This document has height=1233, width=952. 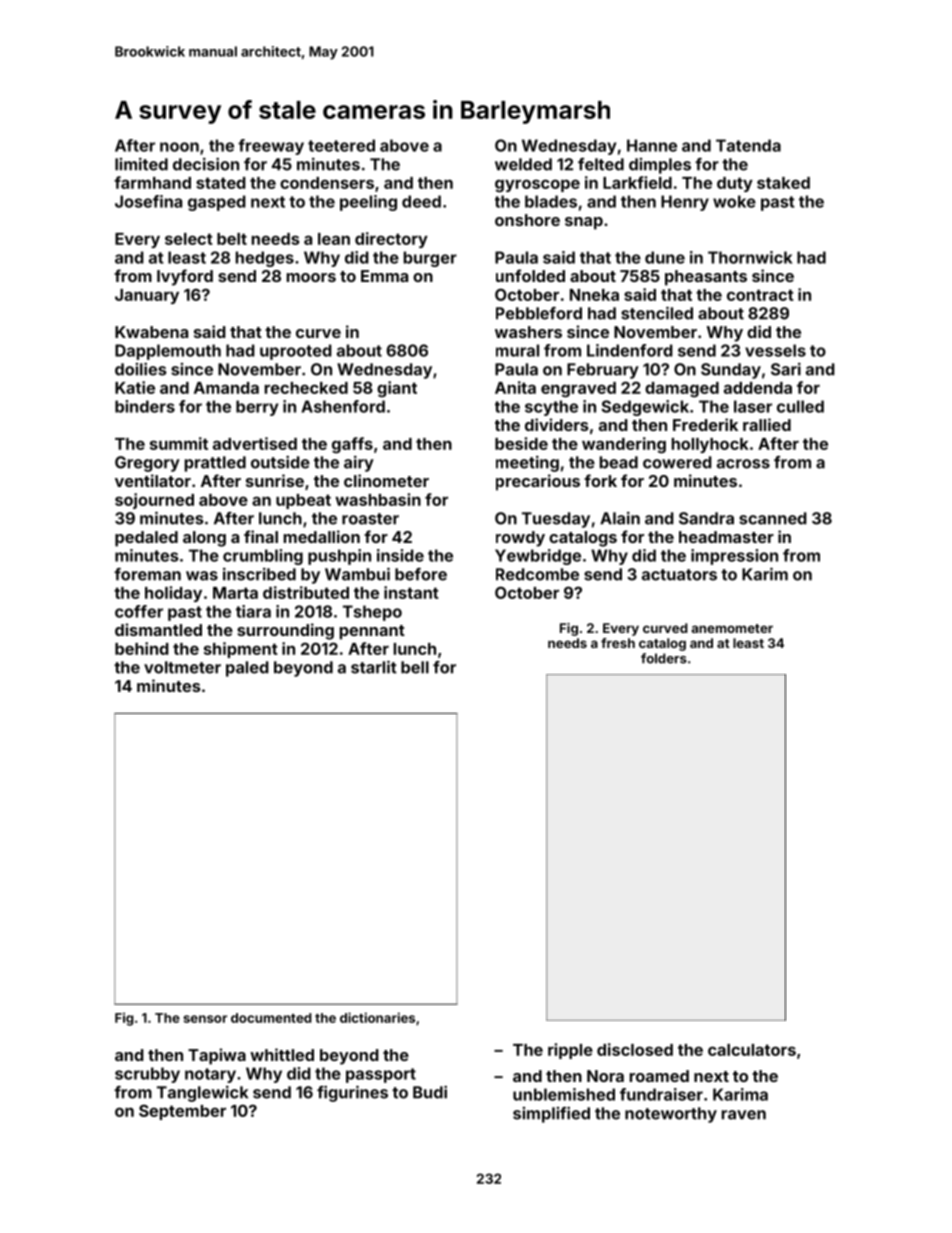 What do you see at coordinates (182, 1112) in the document?
I see `September` at bounding box center [182, 1112].
